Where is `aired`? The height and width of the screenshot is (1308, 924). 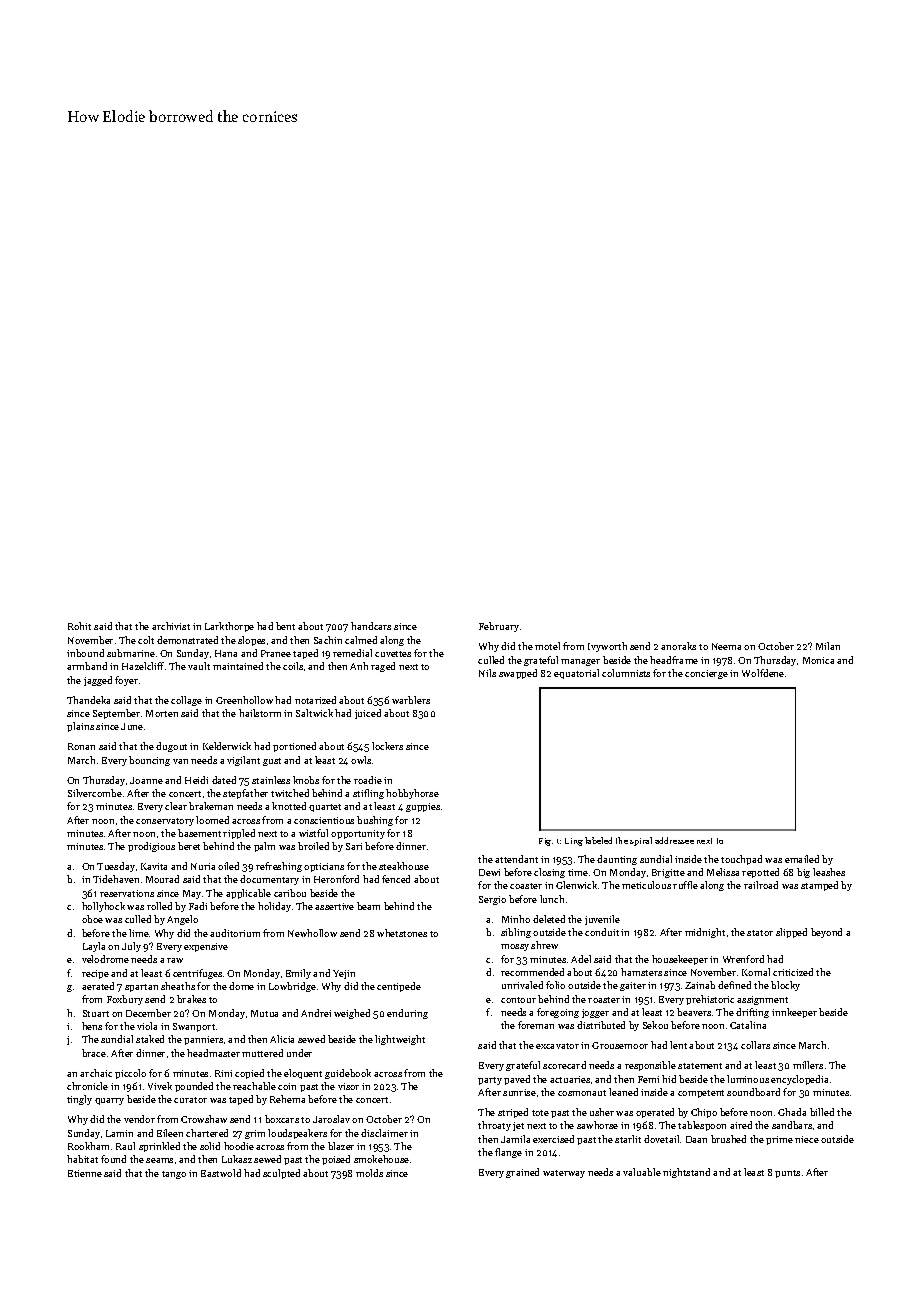
aired is located at coordinates (741, 1125).
